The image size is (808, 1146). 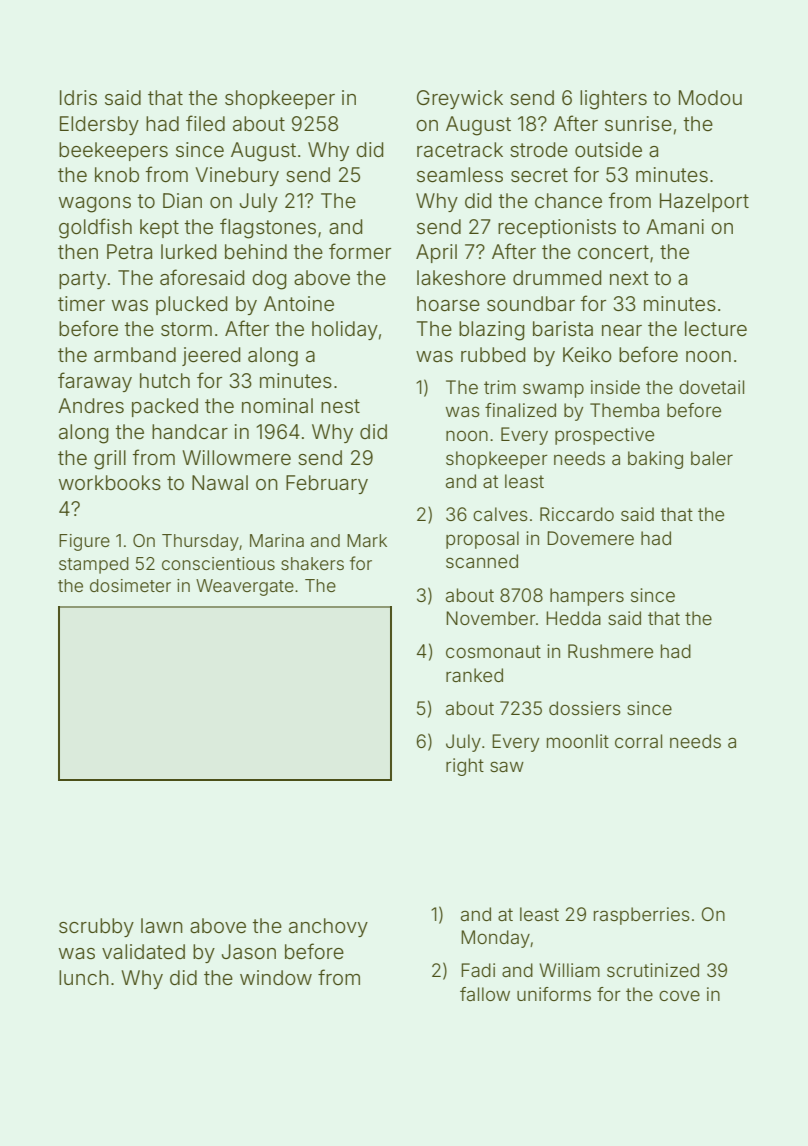 What do you see at coordinates (96, 927) in the screenshot?
I see `scrubby` at bounding box center [96, 927].
